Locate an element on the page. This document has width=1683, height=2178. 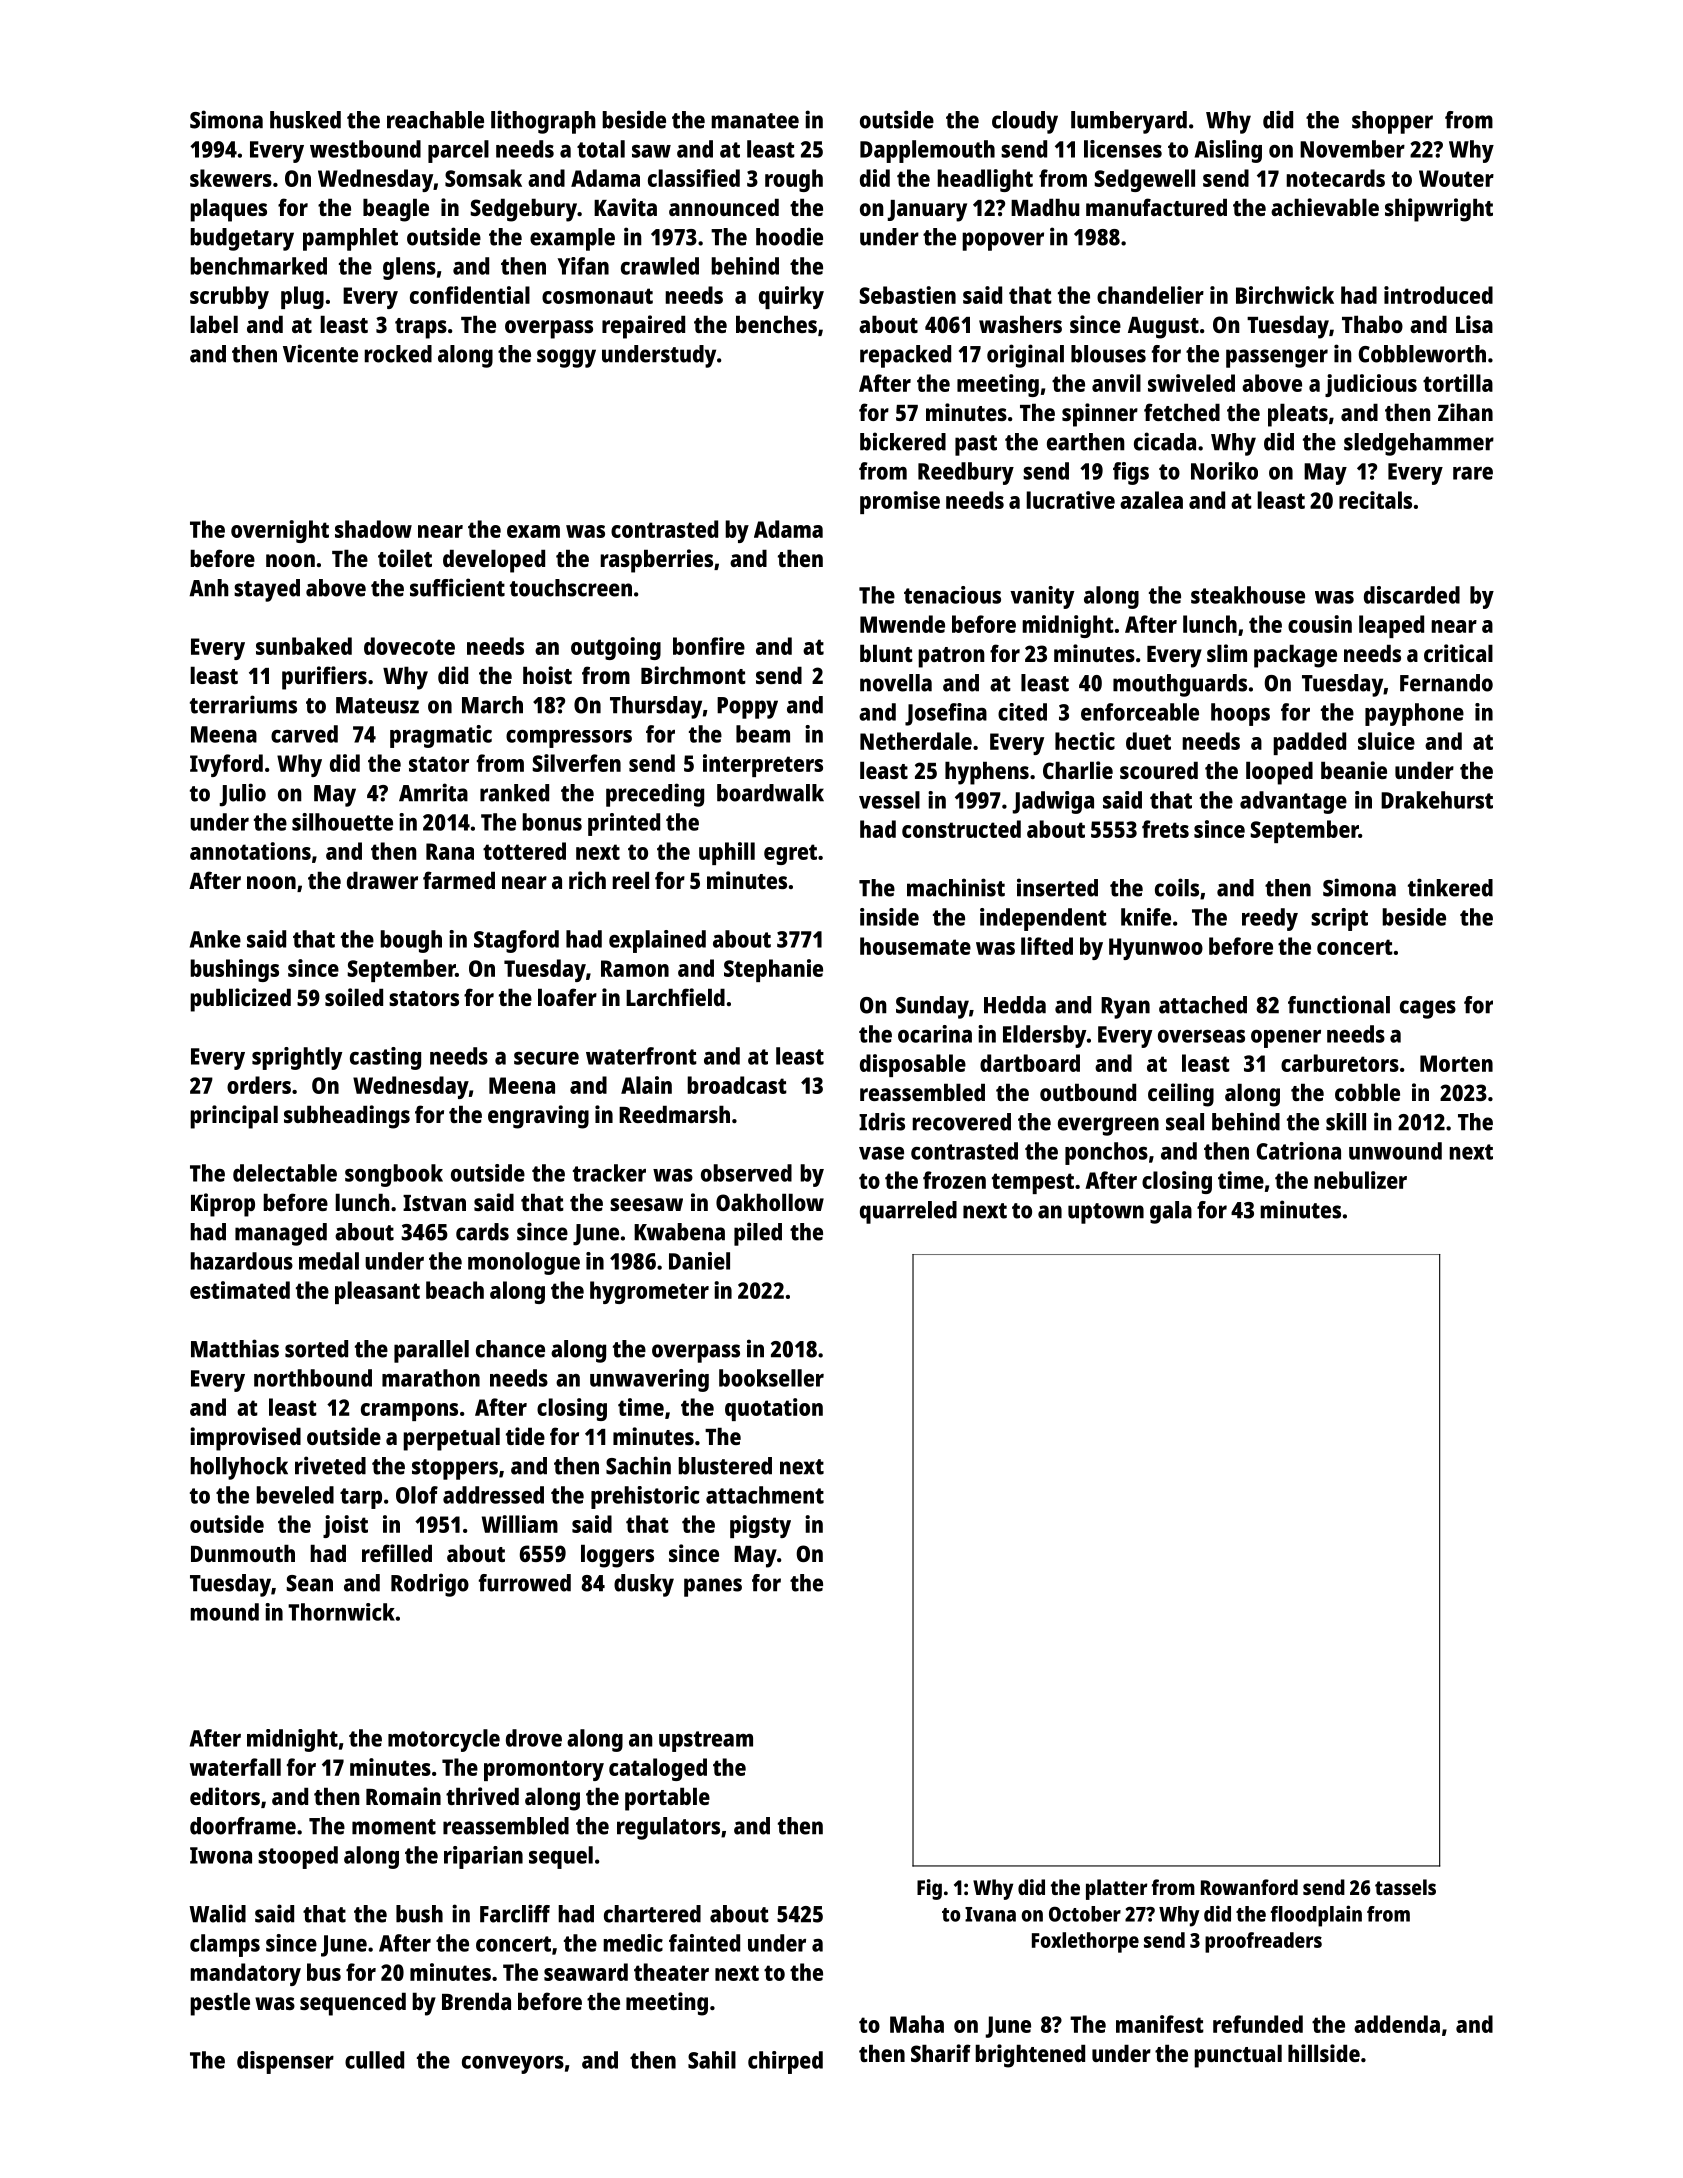
rocked is located at coordinates (398, 354).
